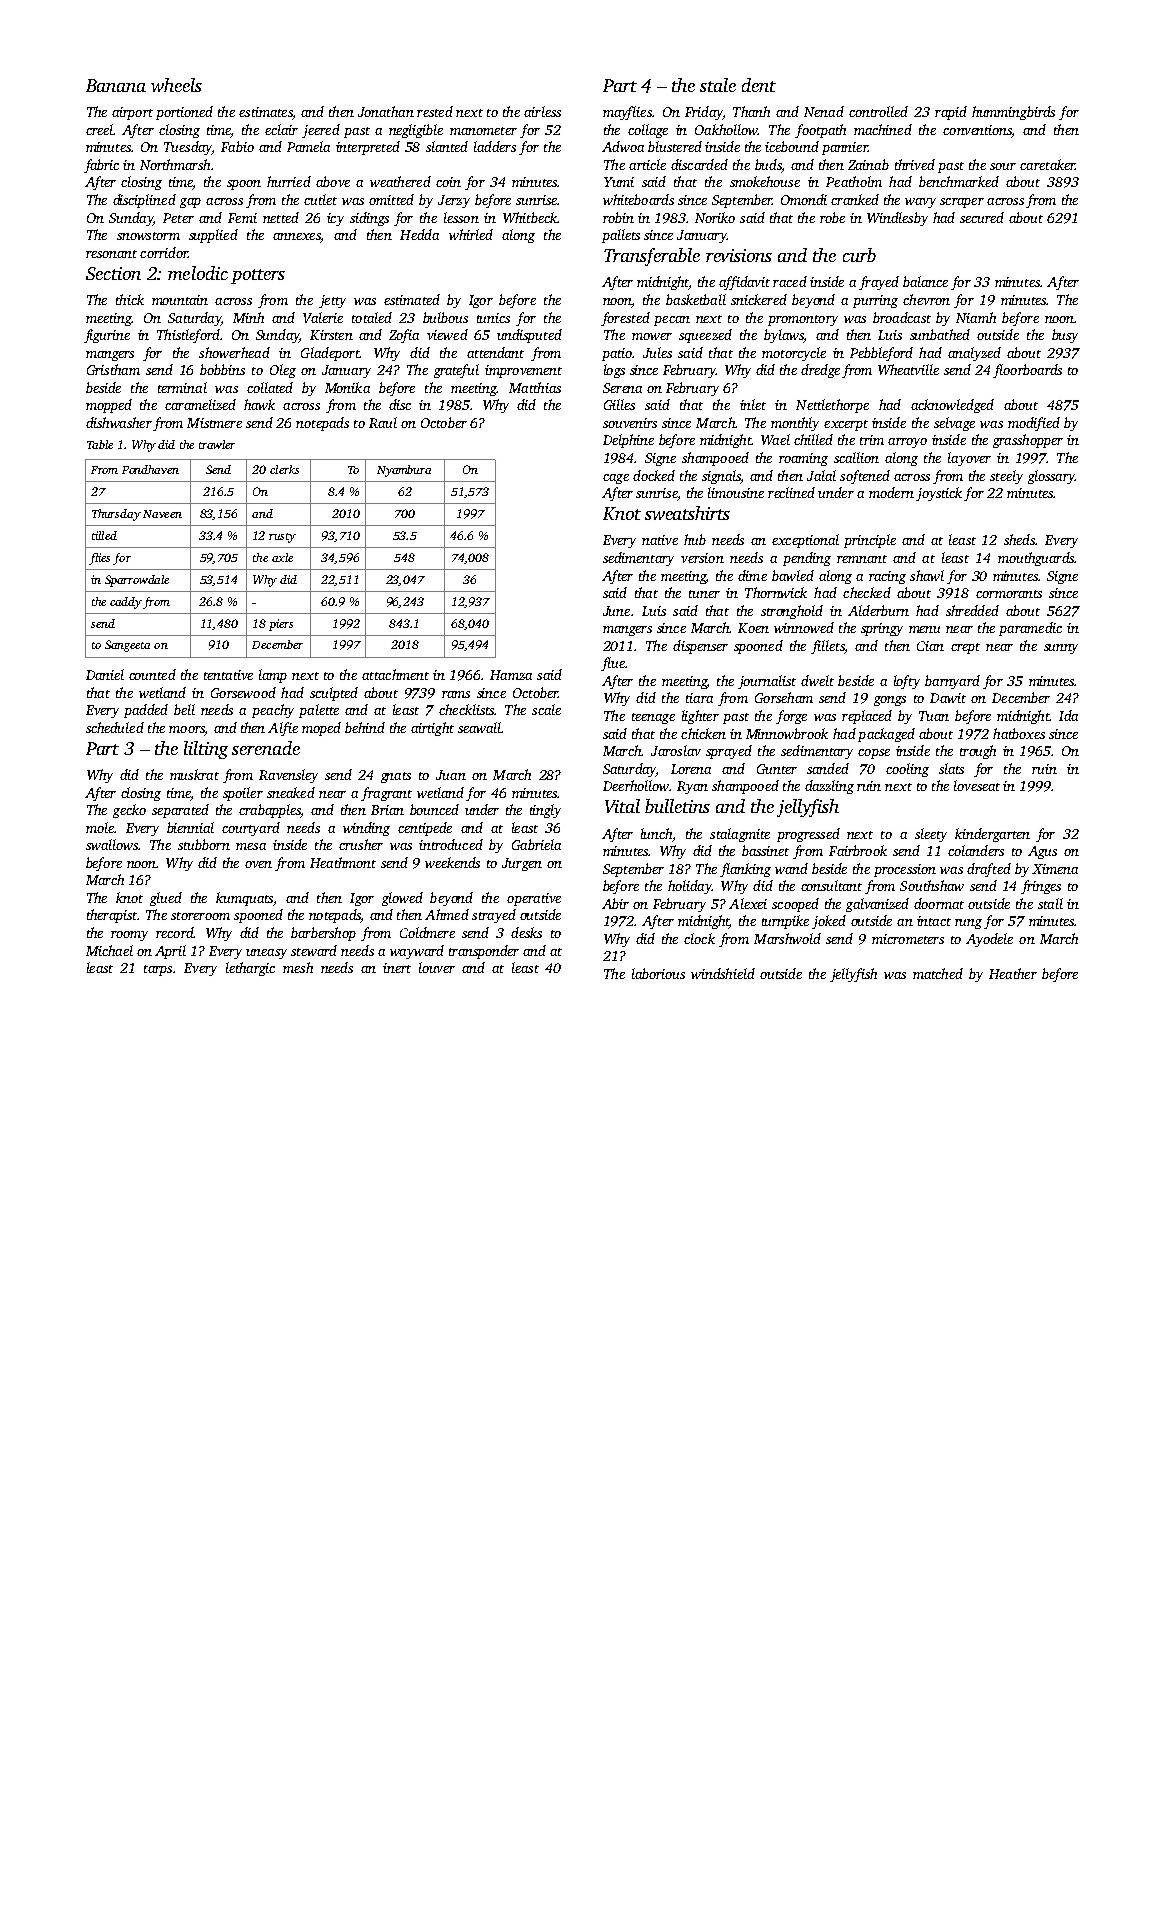 The height and width of the screenshot is (1918, 1164). Describe the element at coordinates (386, 111) in the screenshot. I see `Jonathan` at that location.
